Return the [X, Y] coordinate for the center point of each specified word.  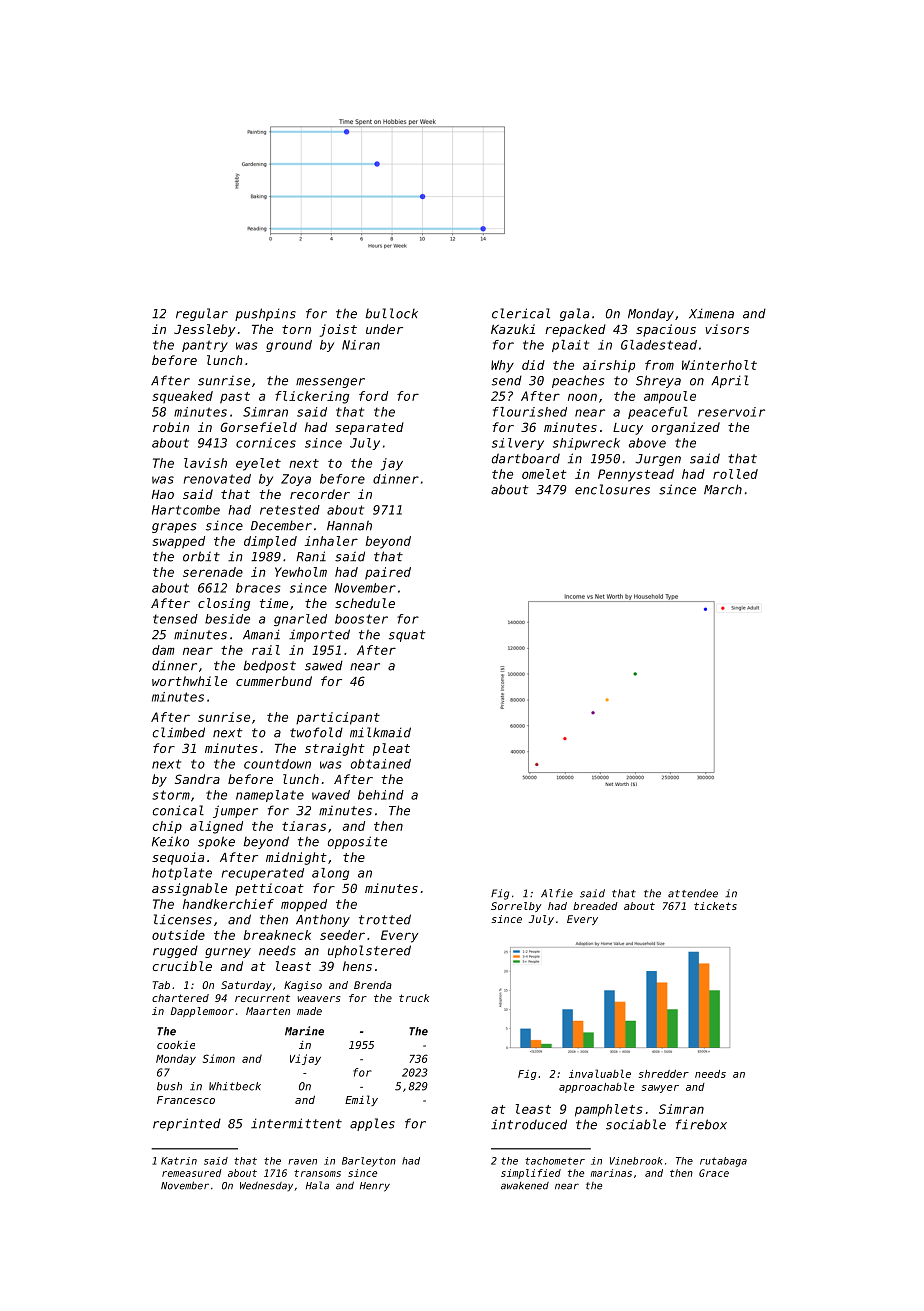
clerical [521, 313]
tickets [715, 906]
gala [574, 314]
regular [202, 314]
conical [178, 810]
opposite [357, 842]
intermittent [296, 1123]
